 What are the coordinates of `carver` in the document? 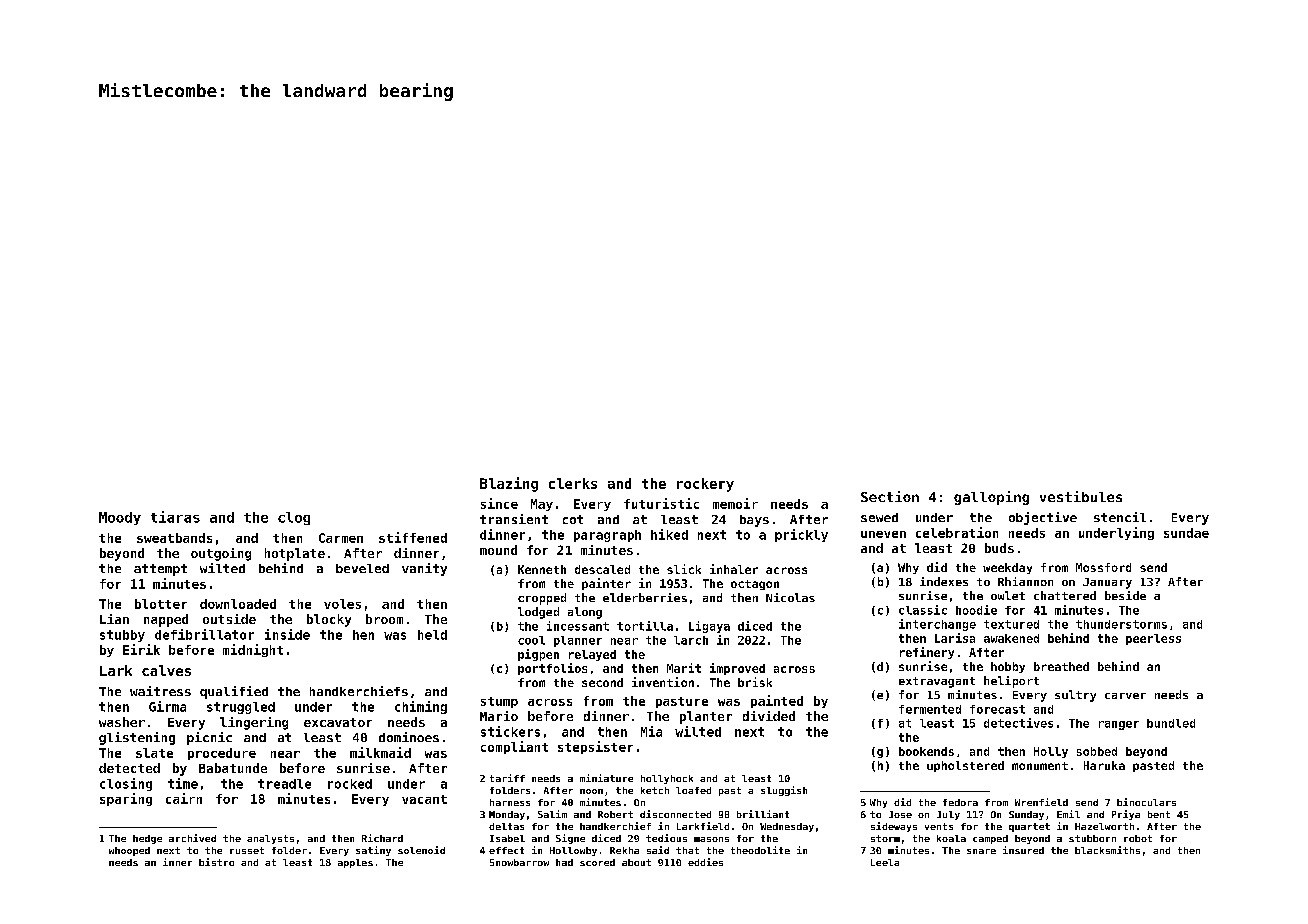 It's located at (1125, 696).
